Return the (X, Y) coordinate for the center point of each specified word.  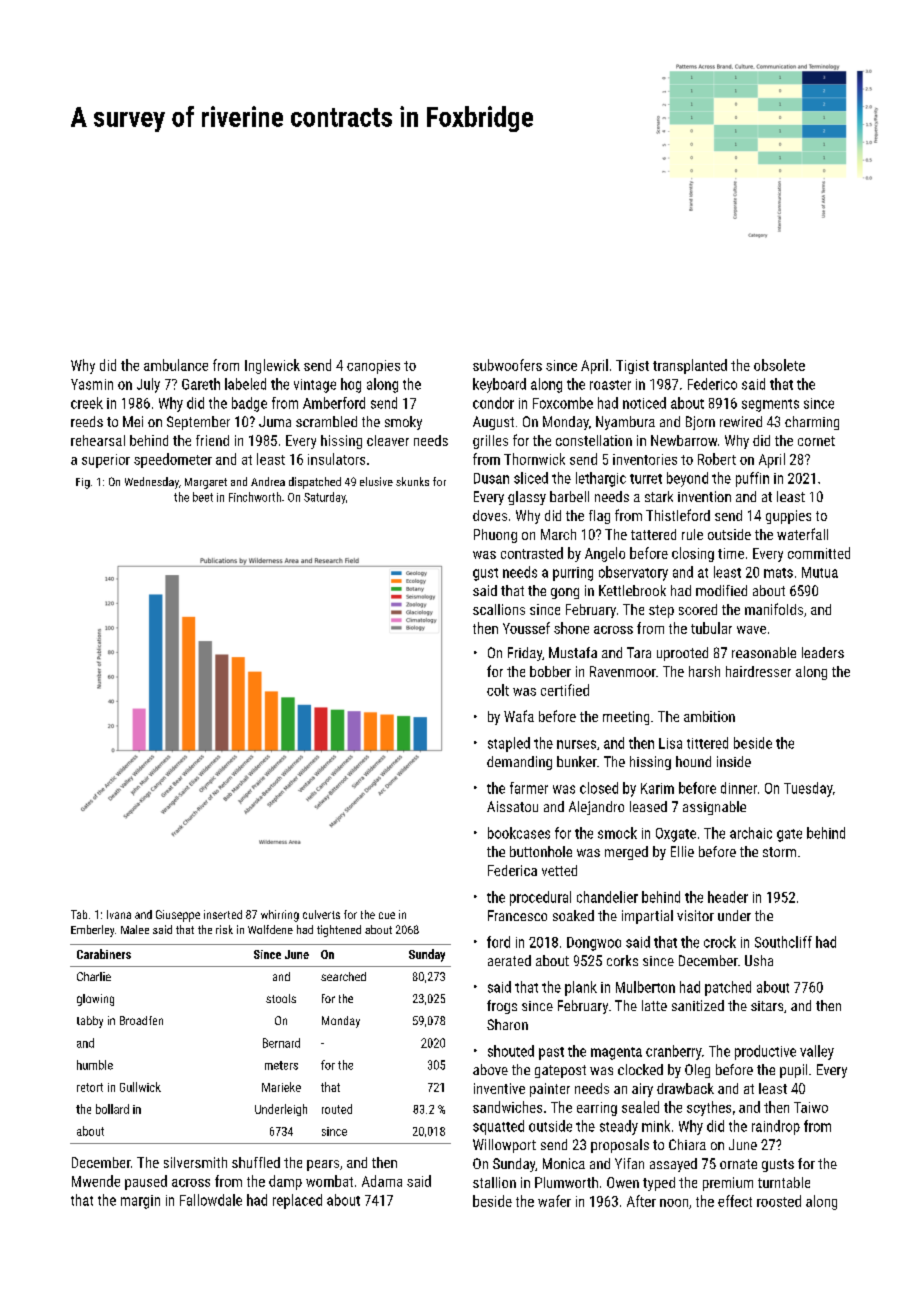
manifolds (774, 609)
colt (498, 690)
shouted (511, 1051)
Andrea (268, 481)
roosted (779, 1201)
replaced (297, 1201)
